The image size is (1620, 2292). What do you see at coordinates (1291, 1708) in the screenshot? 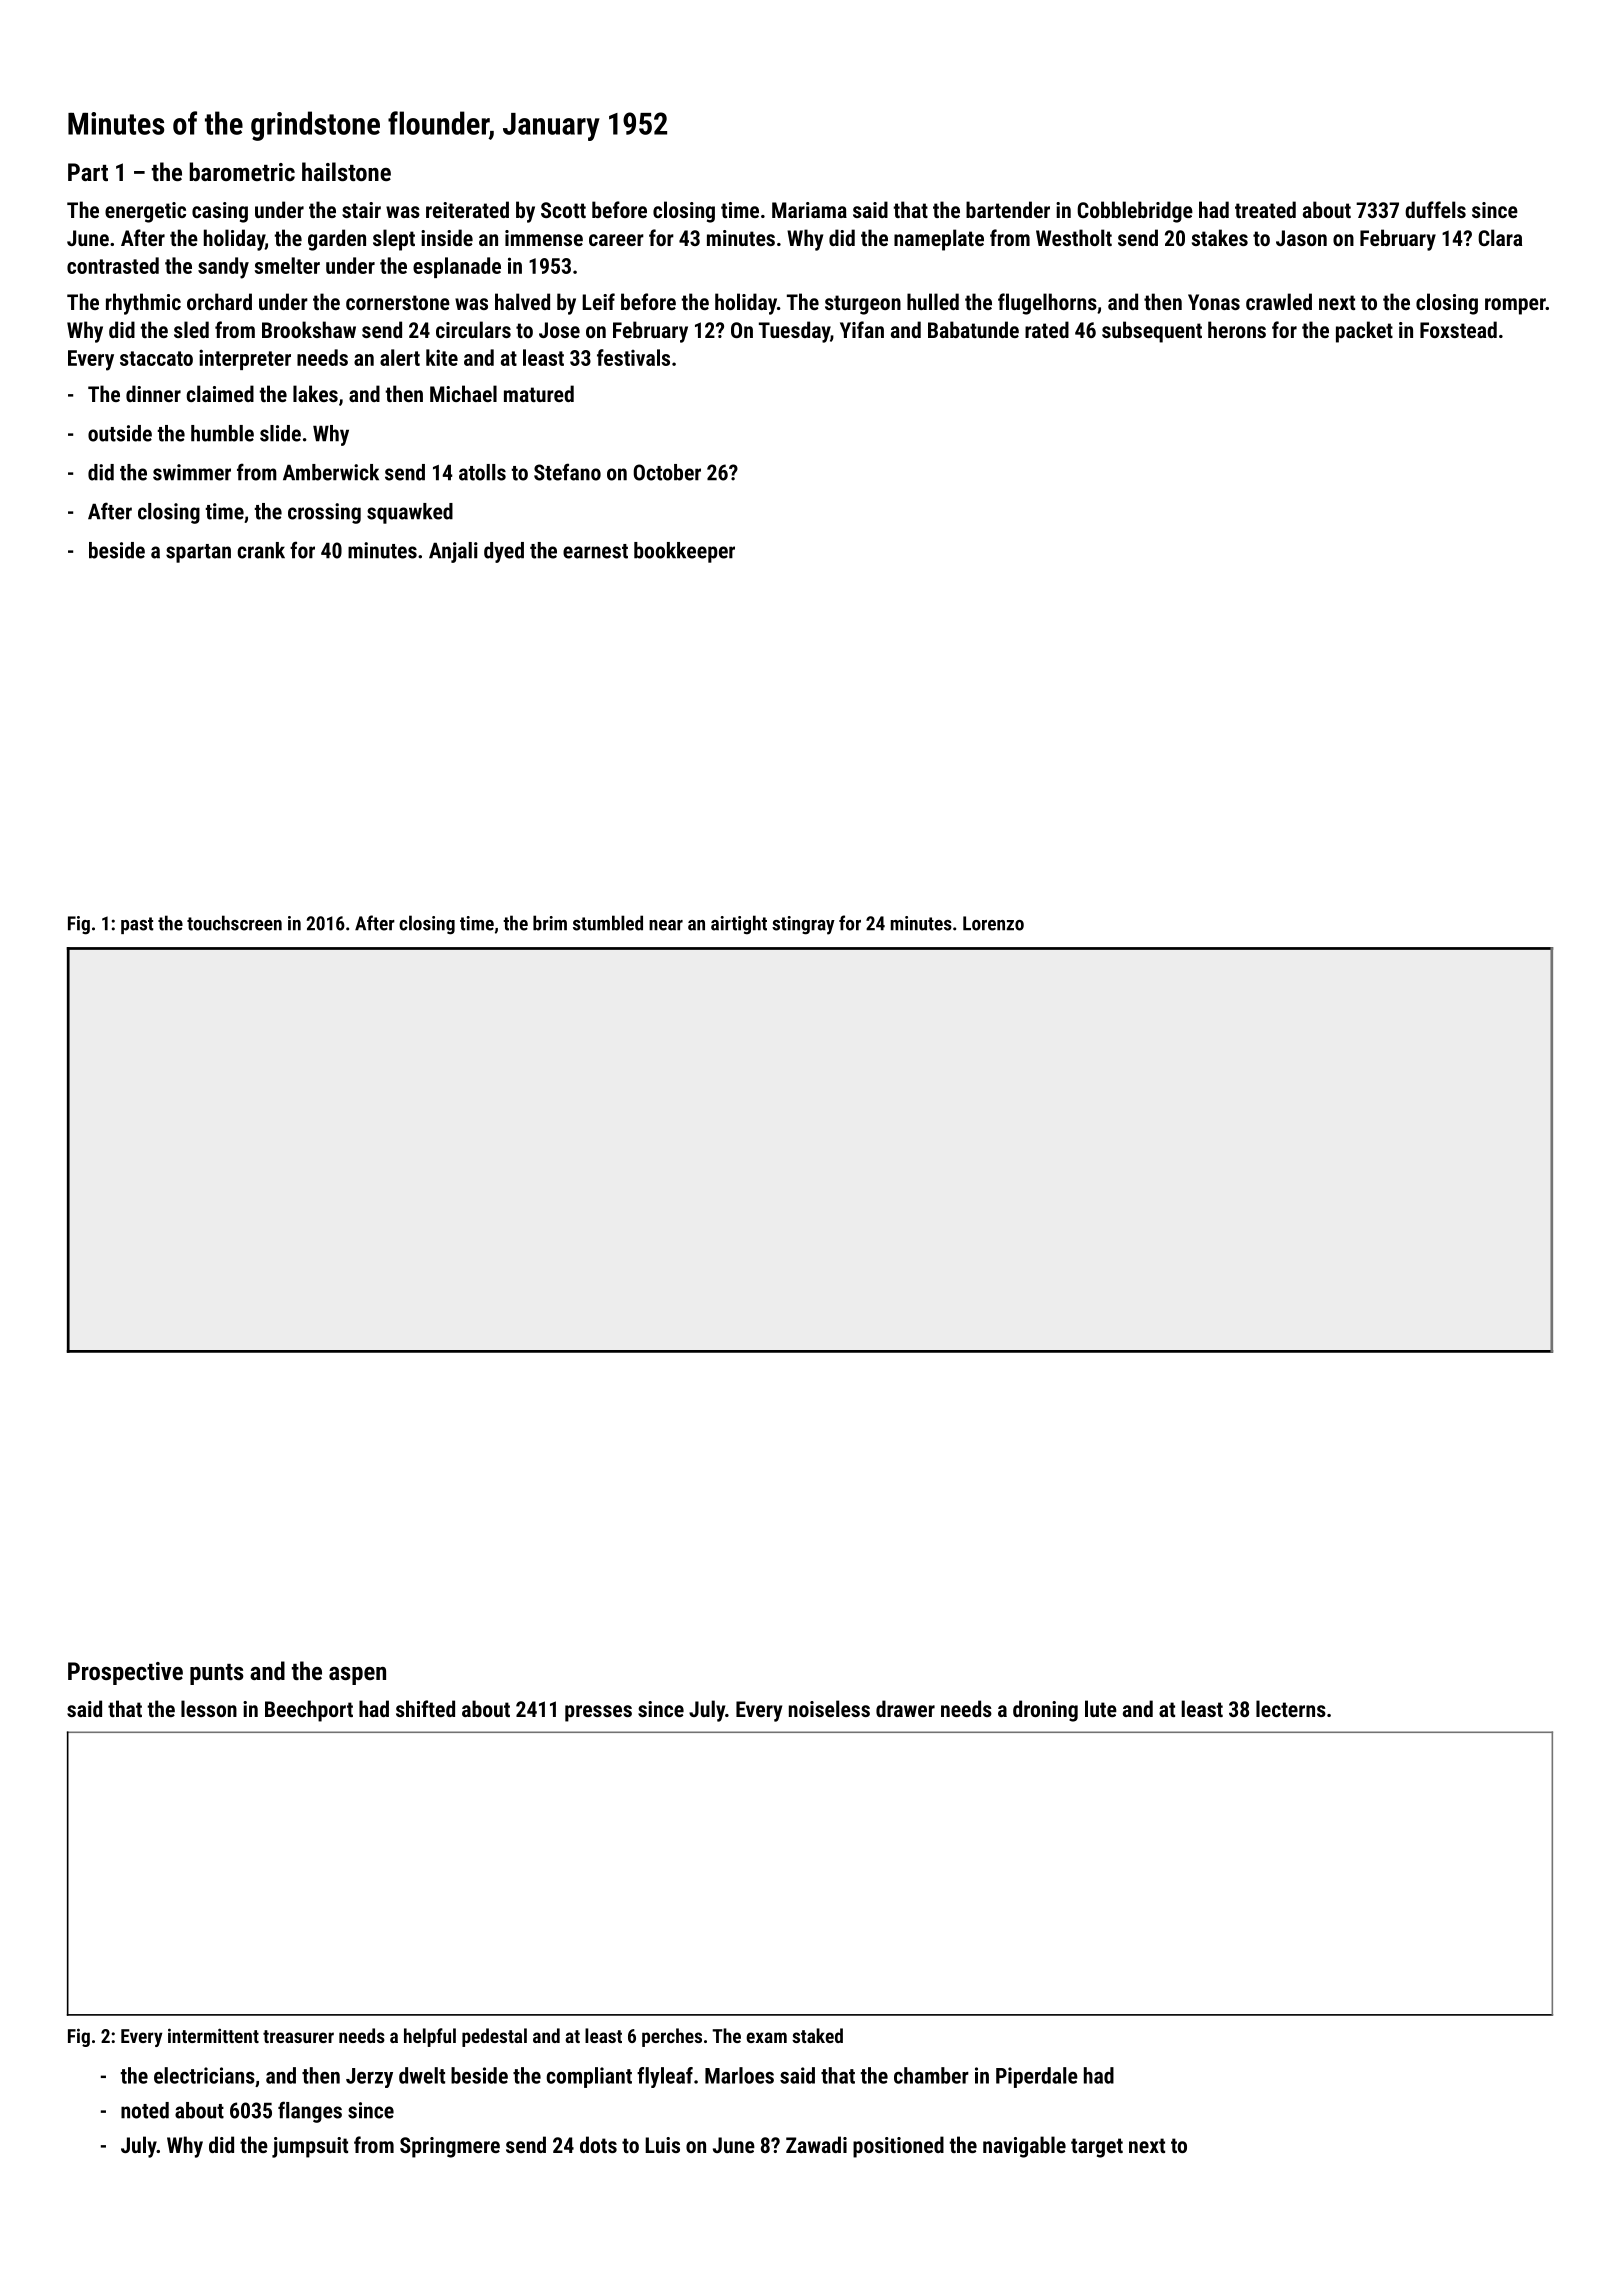
I see `lecterns` at bounding box center [1291, 1708].
